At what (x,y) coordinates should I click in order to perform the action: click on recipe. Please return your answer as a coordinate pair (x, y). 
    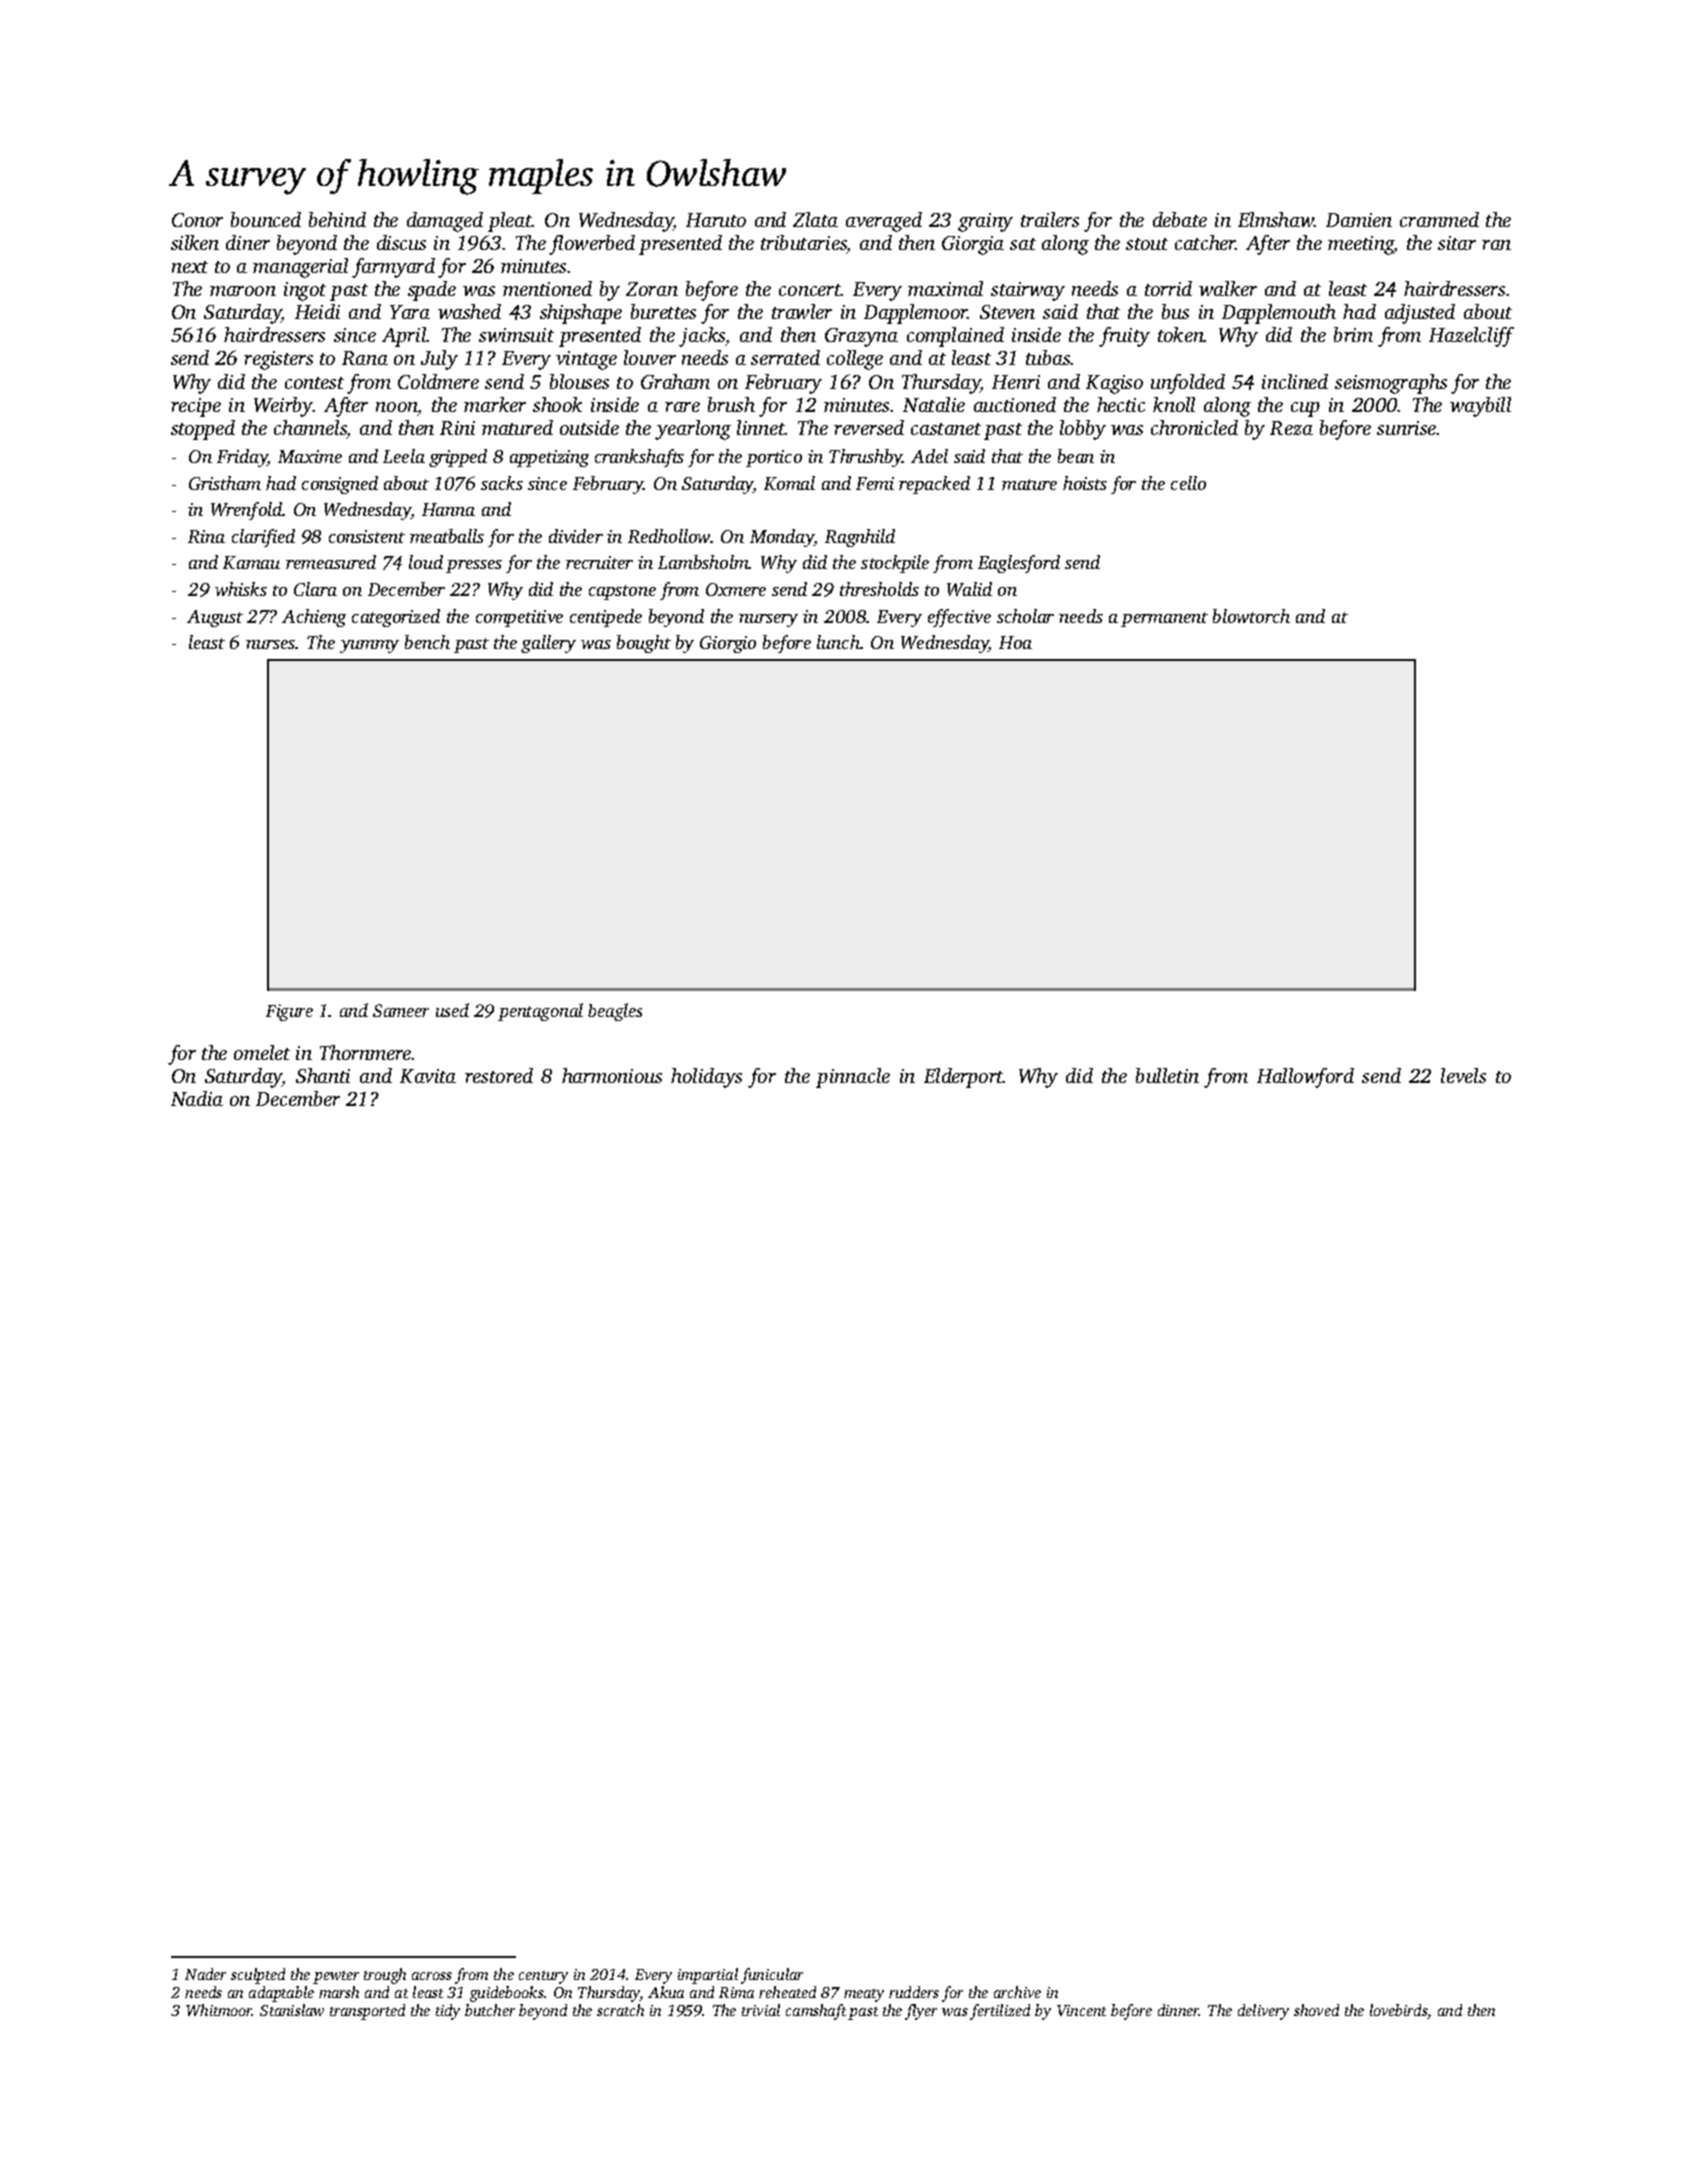
    Looking at the image, I should click on (196, 407).
